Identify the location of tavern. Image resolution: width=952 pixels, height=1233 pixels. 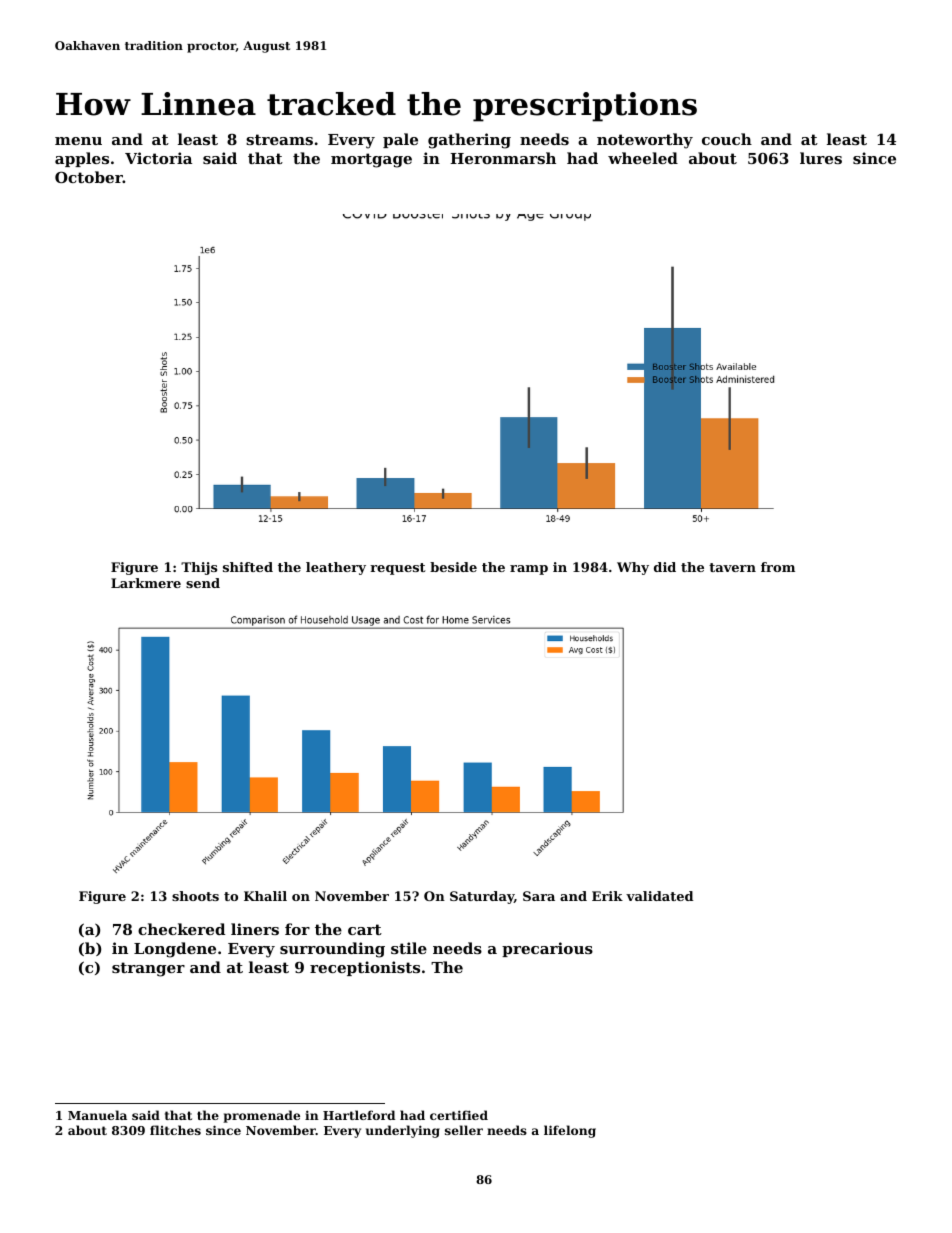
(732, 567).
